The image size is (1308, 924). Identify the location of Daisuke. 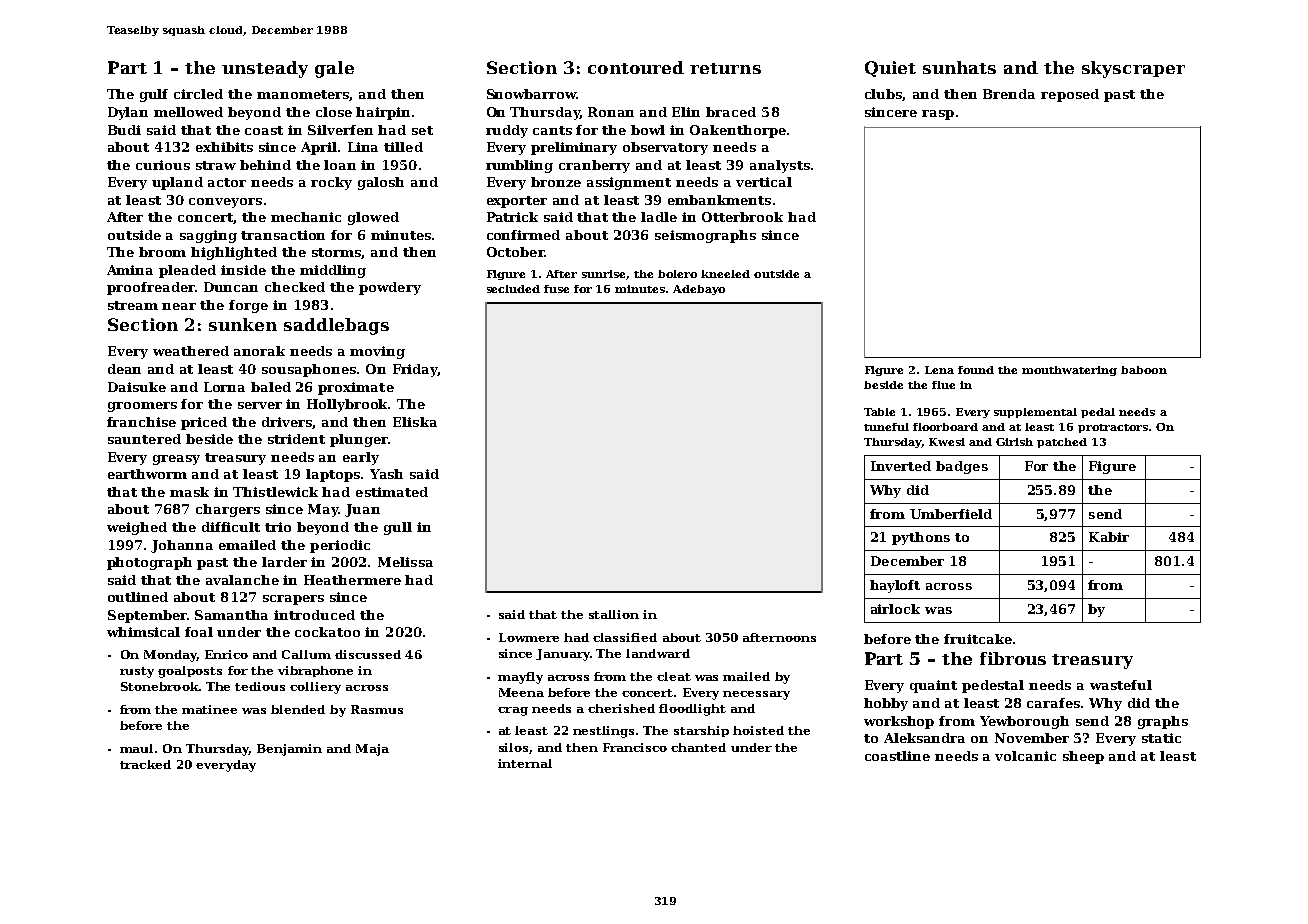
(137, 387).
